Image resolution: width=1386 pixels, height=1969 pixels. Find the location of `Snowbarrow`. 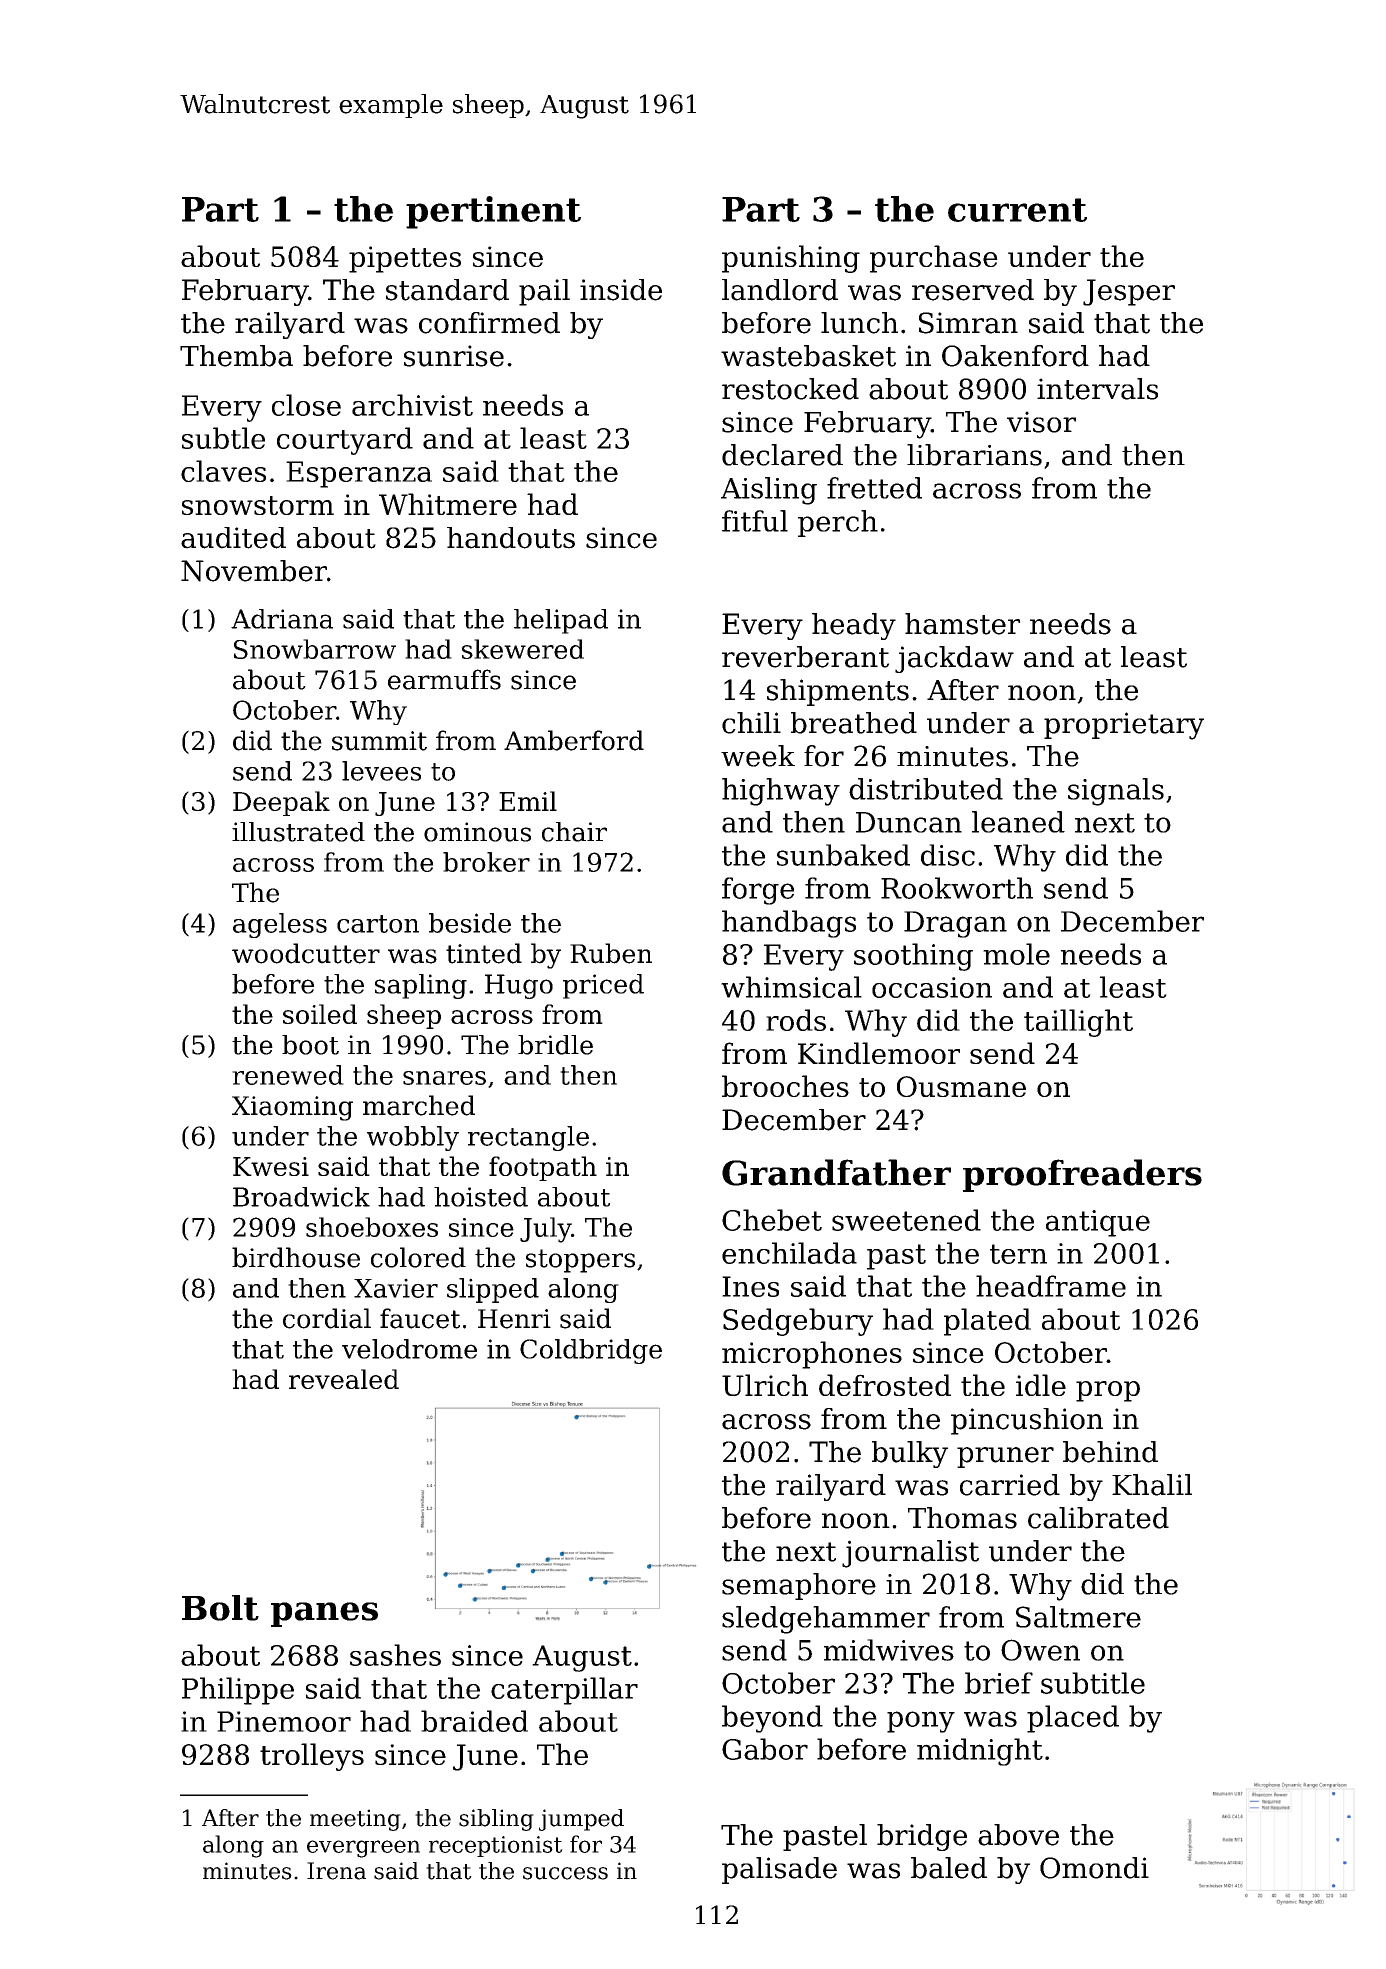

Snowbarrow is located at coordinates (315, 649).
